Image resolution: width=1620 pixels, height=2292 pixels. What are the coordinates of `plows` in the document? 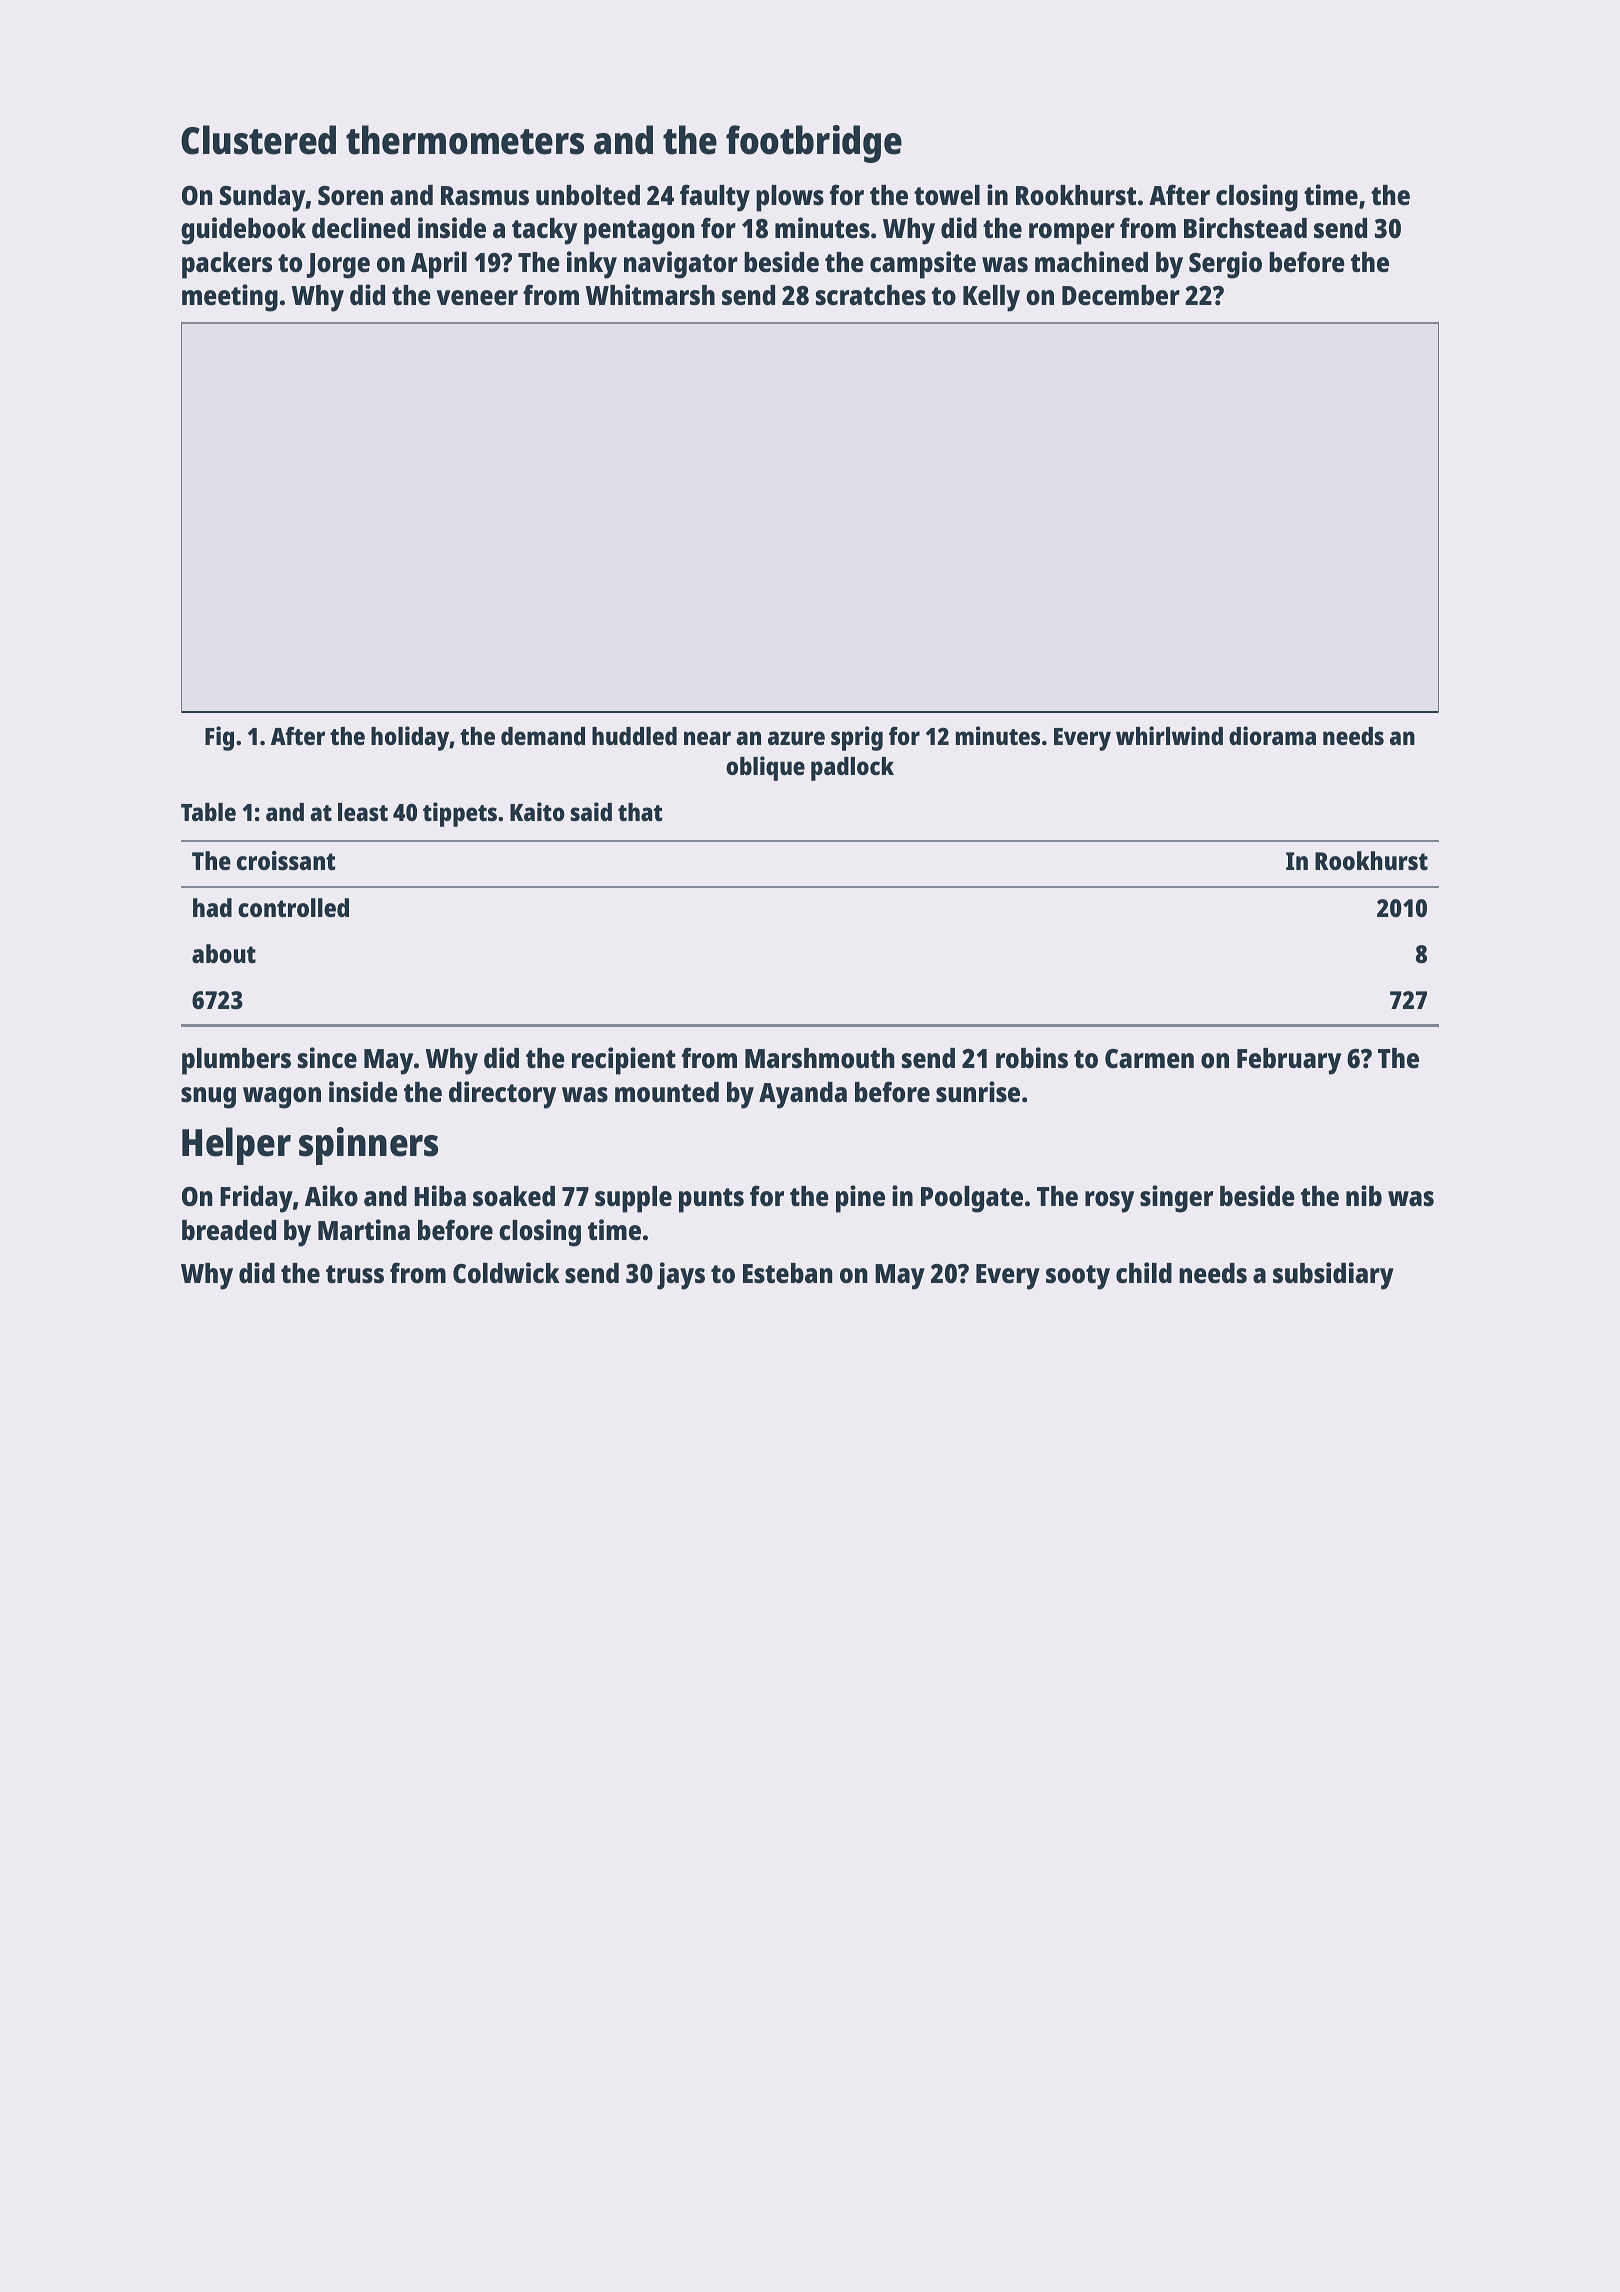 It's located at (790, 198).
